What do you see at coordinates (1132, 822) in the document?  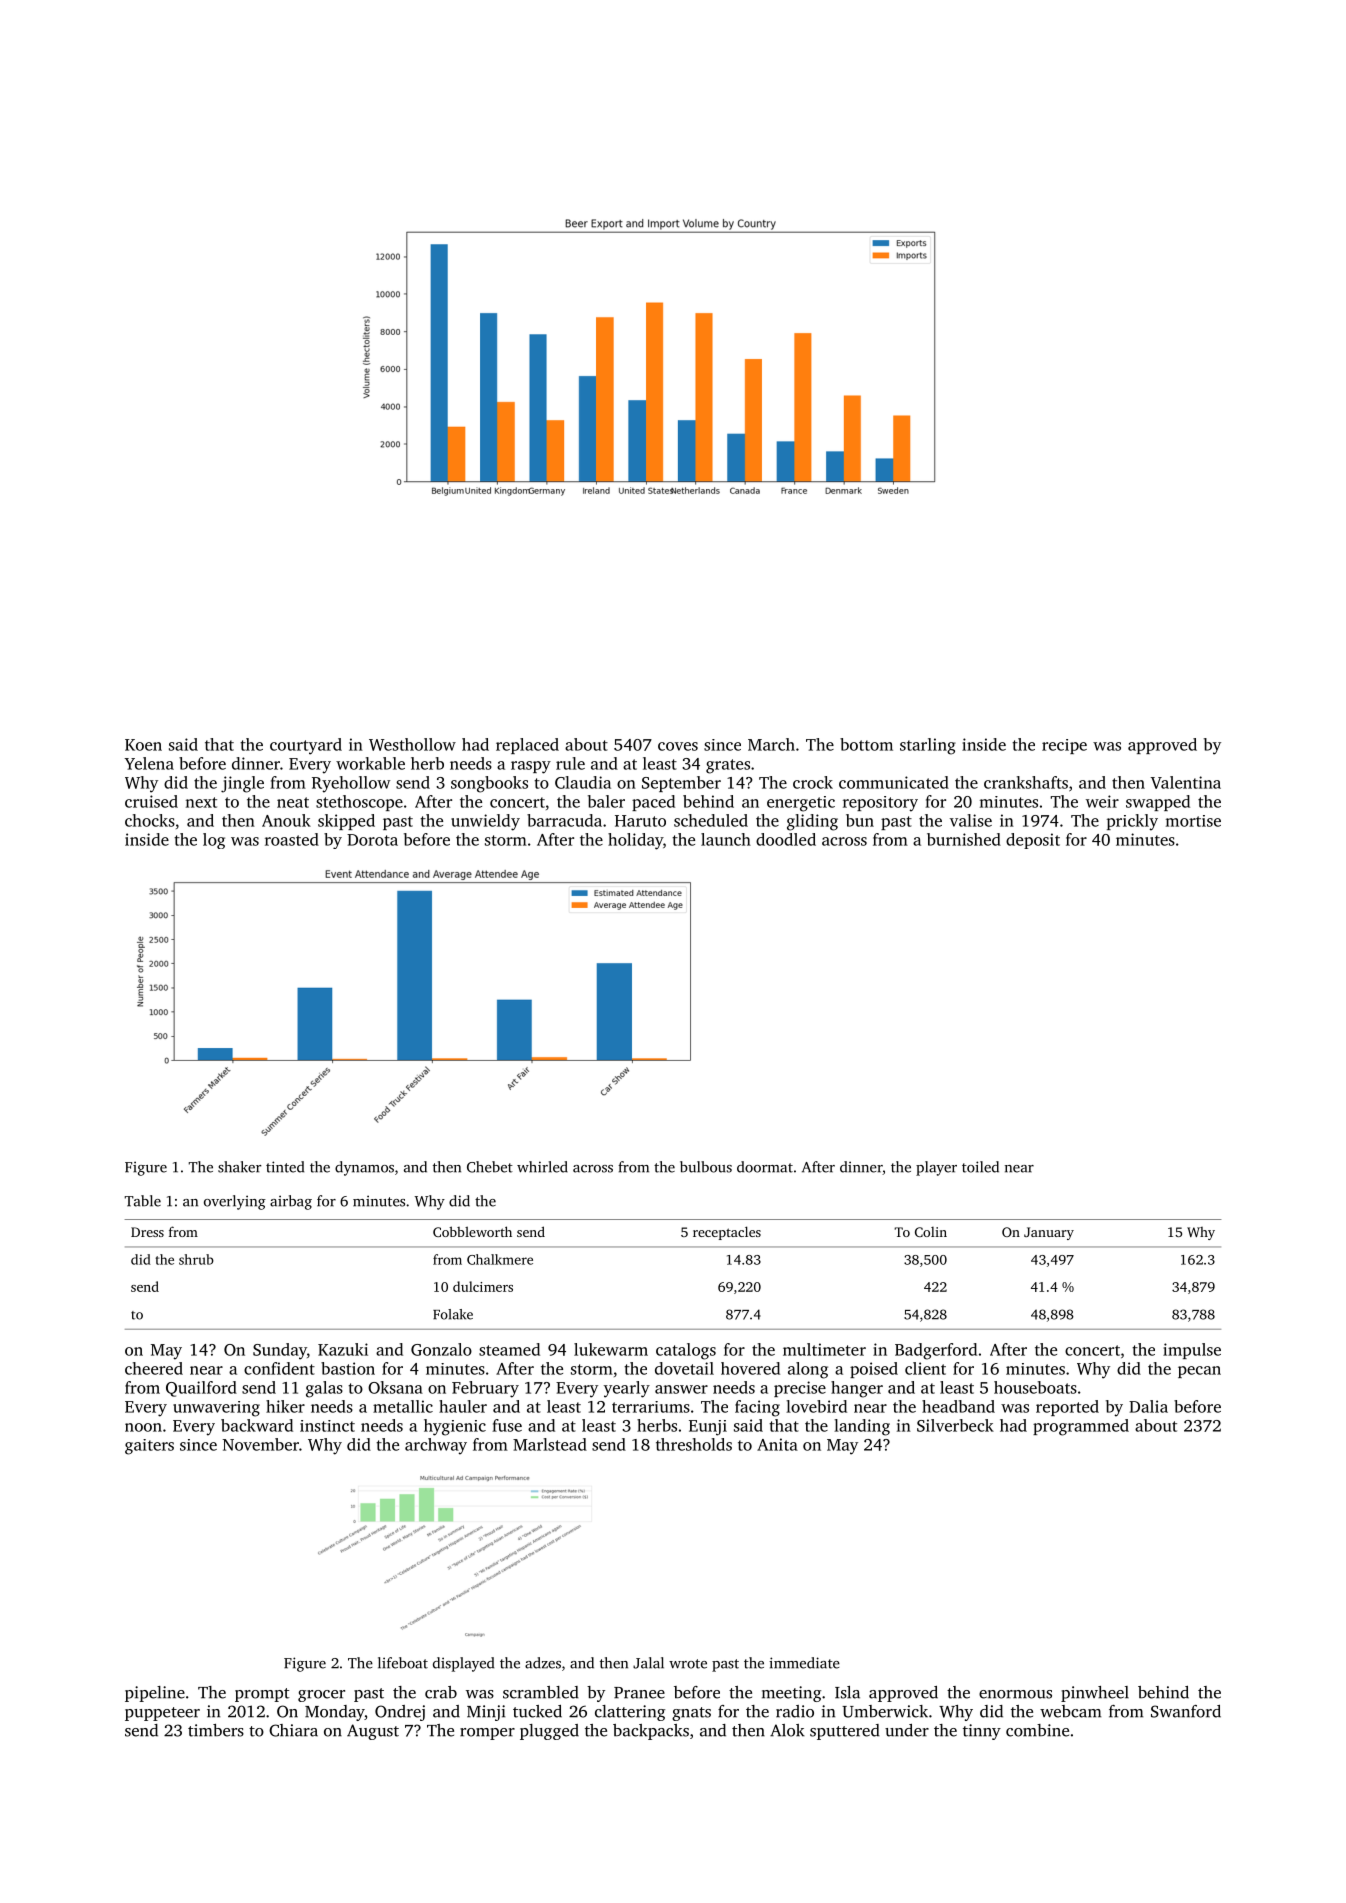 I see `prickly` at bounding box center [1132, 822].
